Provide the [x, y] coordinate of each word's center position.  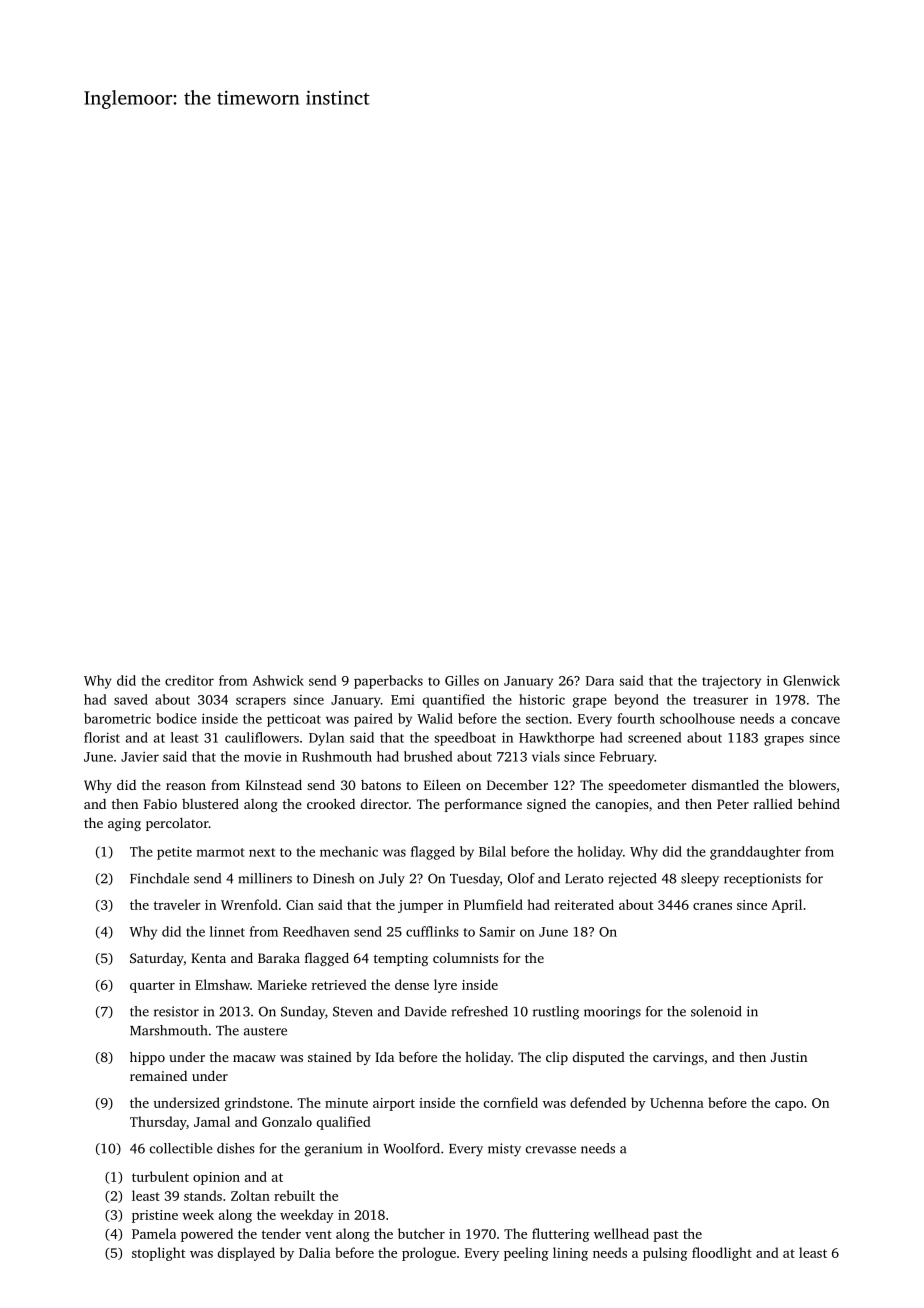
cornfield [511, 1102]
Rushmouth [337, 756]
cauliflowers [262, 737]
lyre [445, 986]
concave [815, 720]
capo [789, 1106]
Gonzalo [287, 1121]
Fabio [160, 804]
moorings [612, 1013]
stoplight [158, 1254]
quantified [454, 701]
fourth [636, 718]
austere [265, 1031]
